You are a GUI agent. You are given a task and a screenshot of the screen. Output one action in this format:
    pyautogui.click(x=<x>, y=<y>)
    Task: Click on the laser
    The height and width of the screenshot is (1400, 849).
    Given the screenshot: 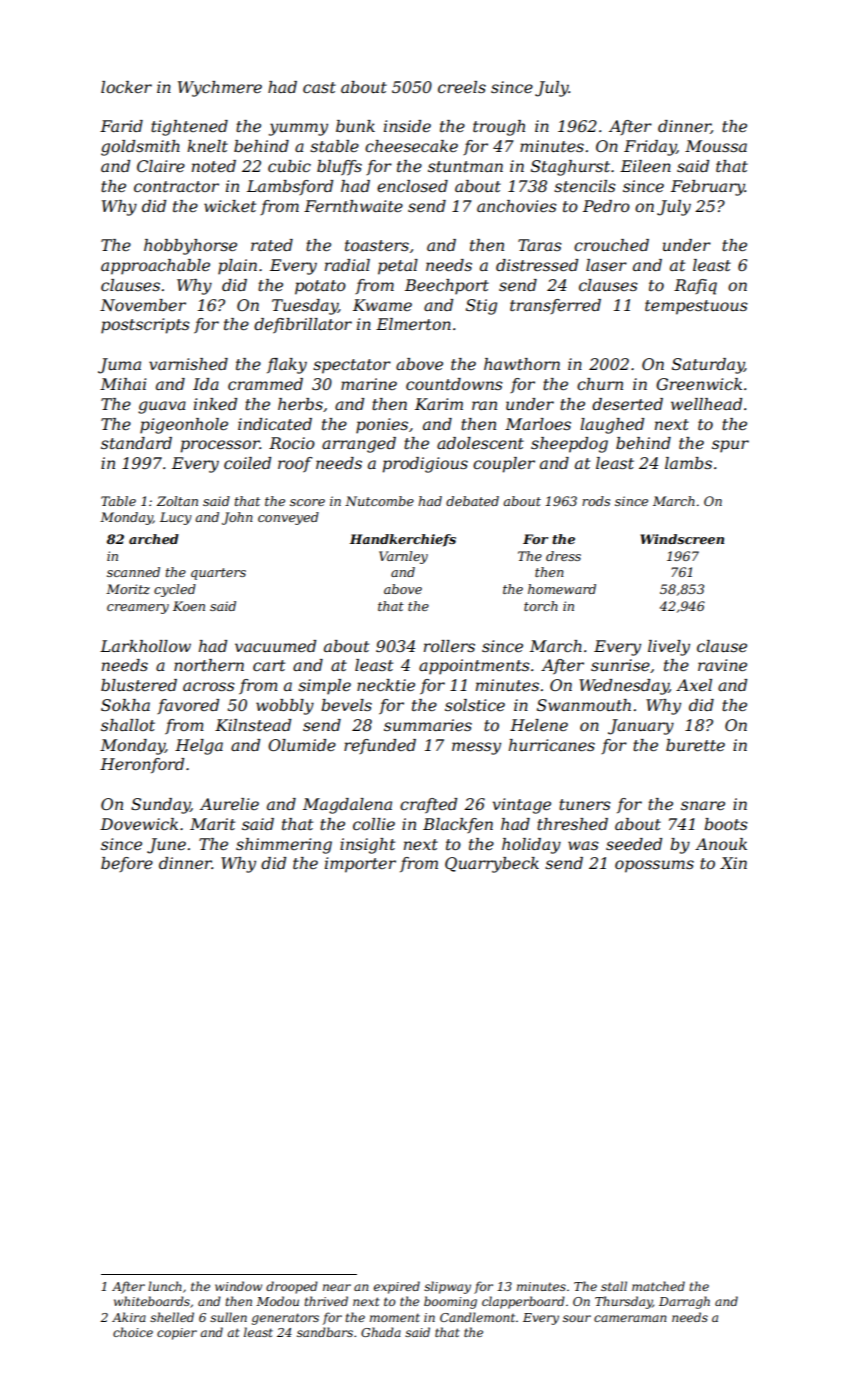 What is the action you would take?
    pyautogui.click(x=606, y=265)
